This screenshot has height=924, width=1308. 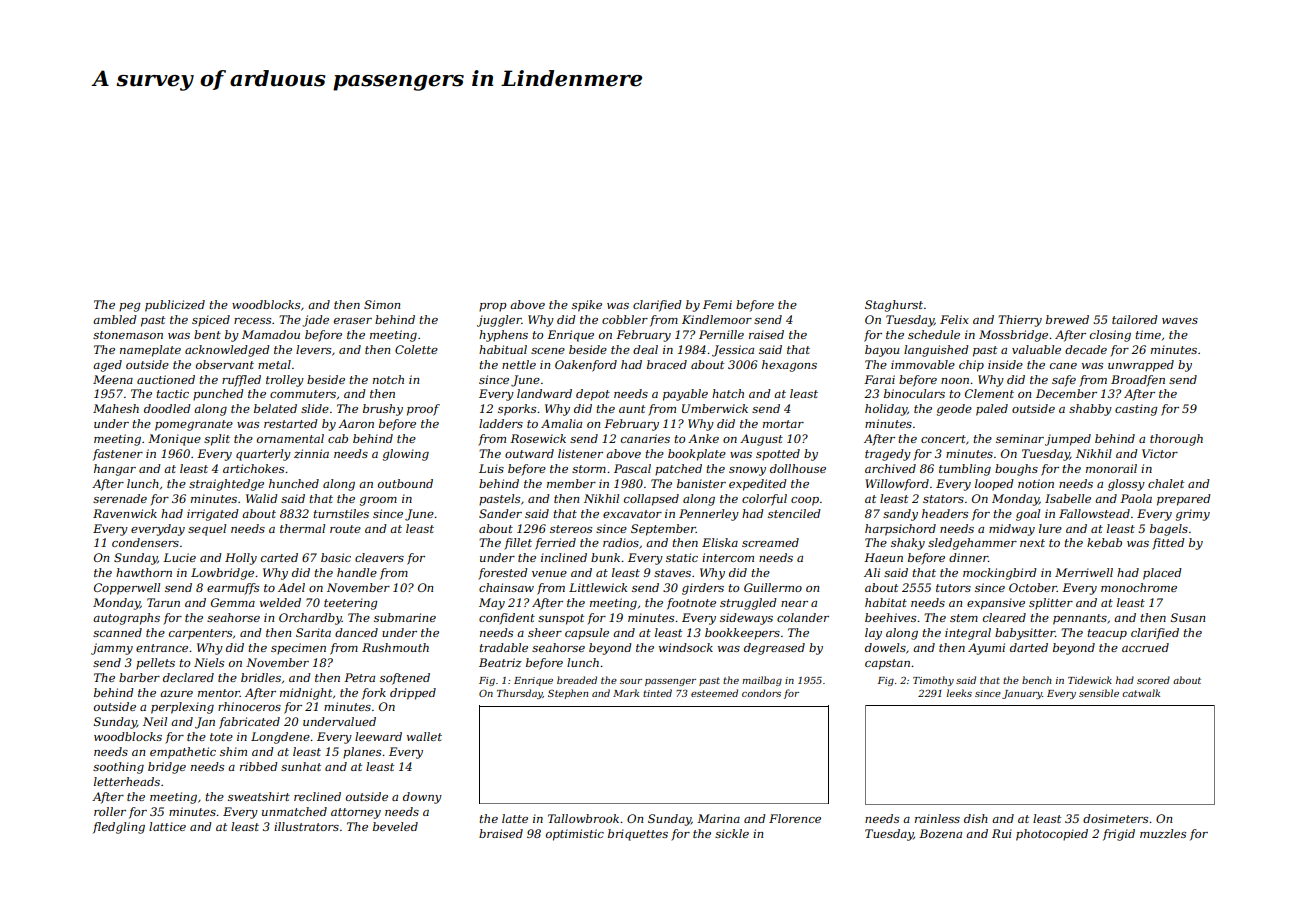 What do you see at coordinates (1063, 366) in the screenshot?
I see `cane` at bounding box center [1063, 366].
